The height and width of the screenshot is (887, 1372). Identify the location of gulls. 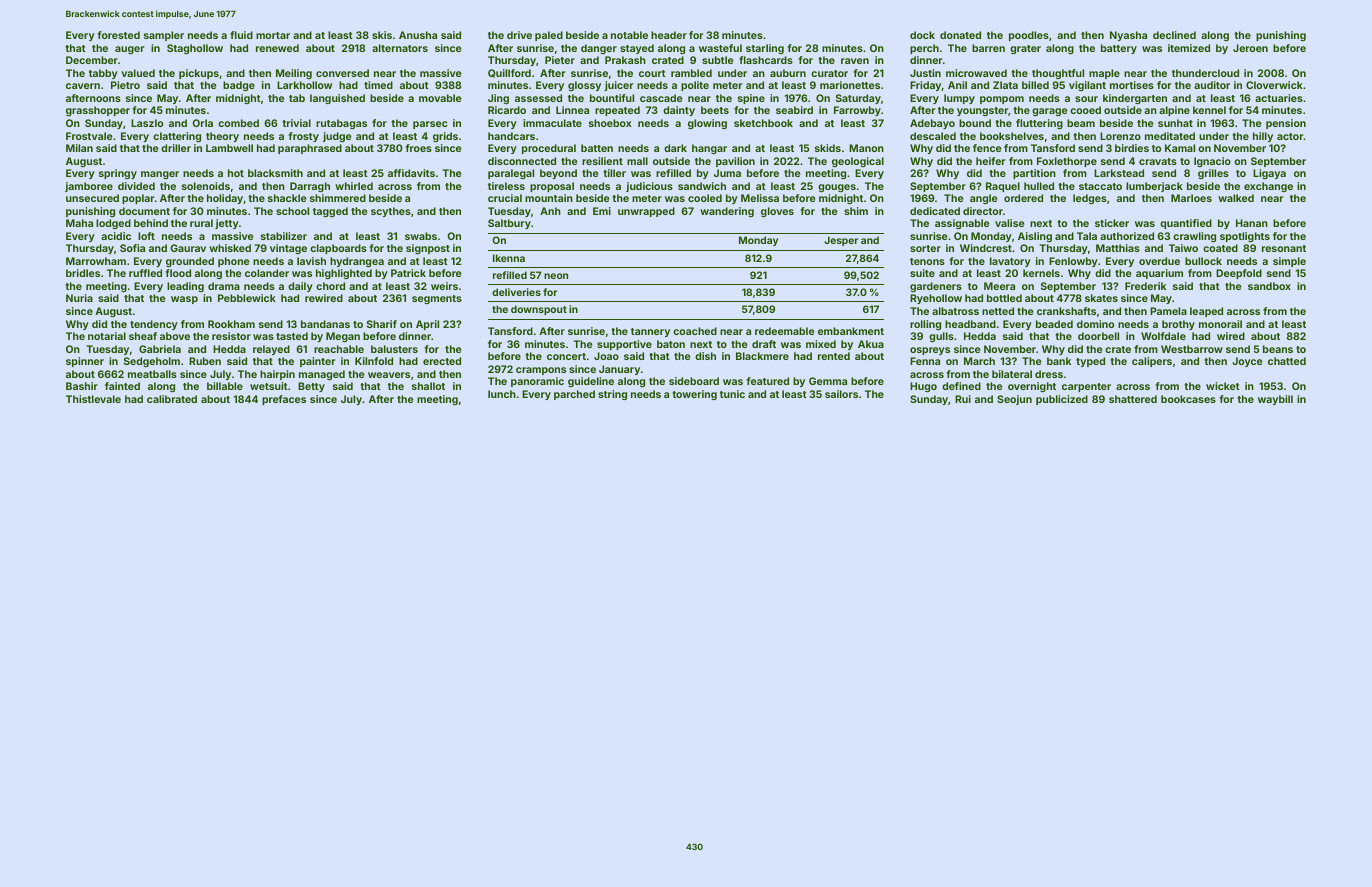
(941, 337).
